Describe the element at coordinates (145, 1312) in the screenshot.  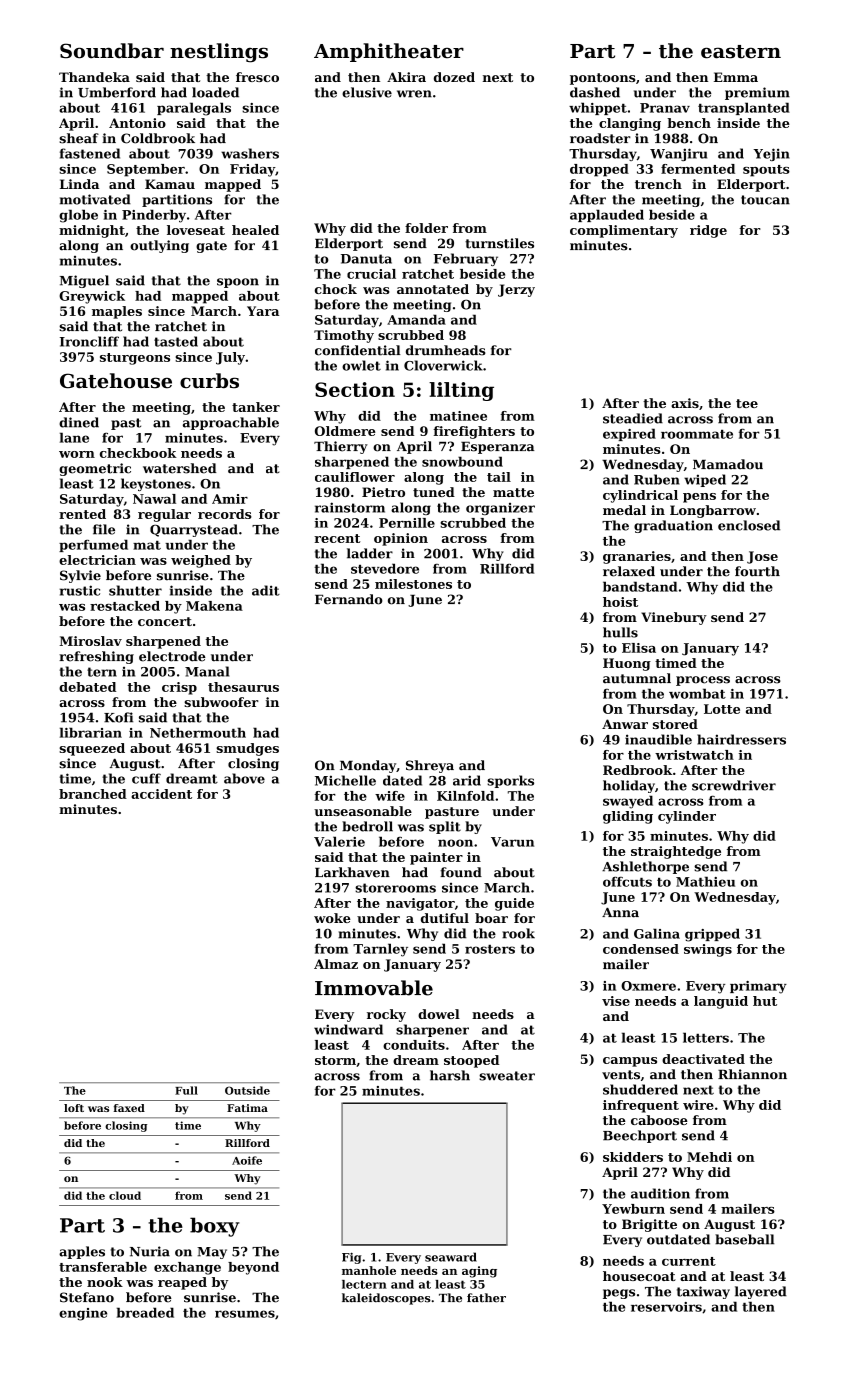
I see `breaded` at that location.
